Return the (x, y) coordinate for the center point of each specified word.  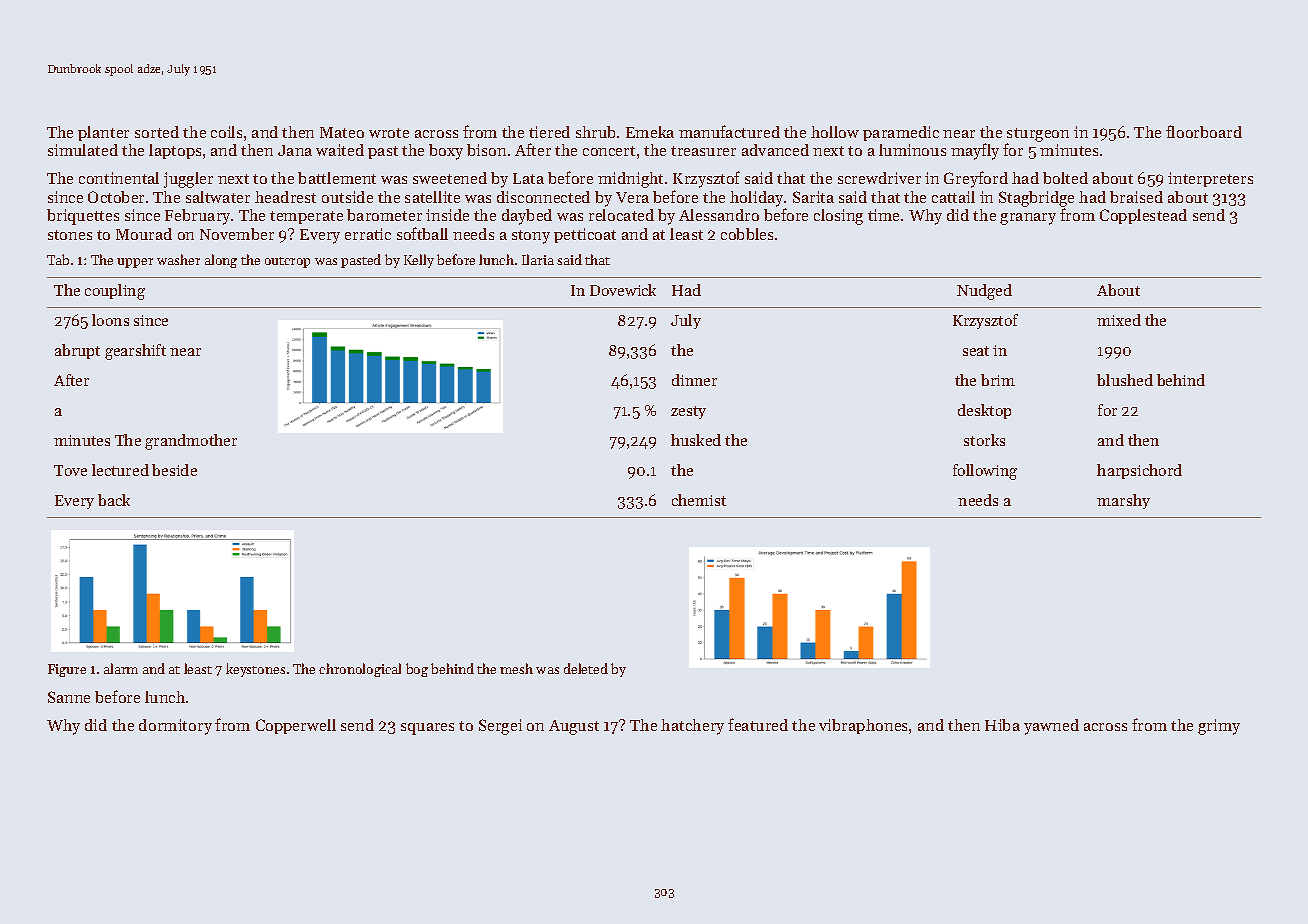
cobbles (747, 234)
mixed (1119, 320)
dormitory (175, 727)
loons (110, 320)
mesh (516, 668)
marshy (1123, 501)
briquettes (83, 217)
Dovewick (623, 290)
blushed (1125, 380)
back (114, 500)
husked (696, 440)
